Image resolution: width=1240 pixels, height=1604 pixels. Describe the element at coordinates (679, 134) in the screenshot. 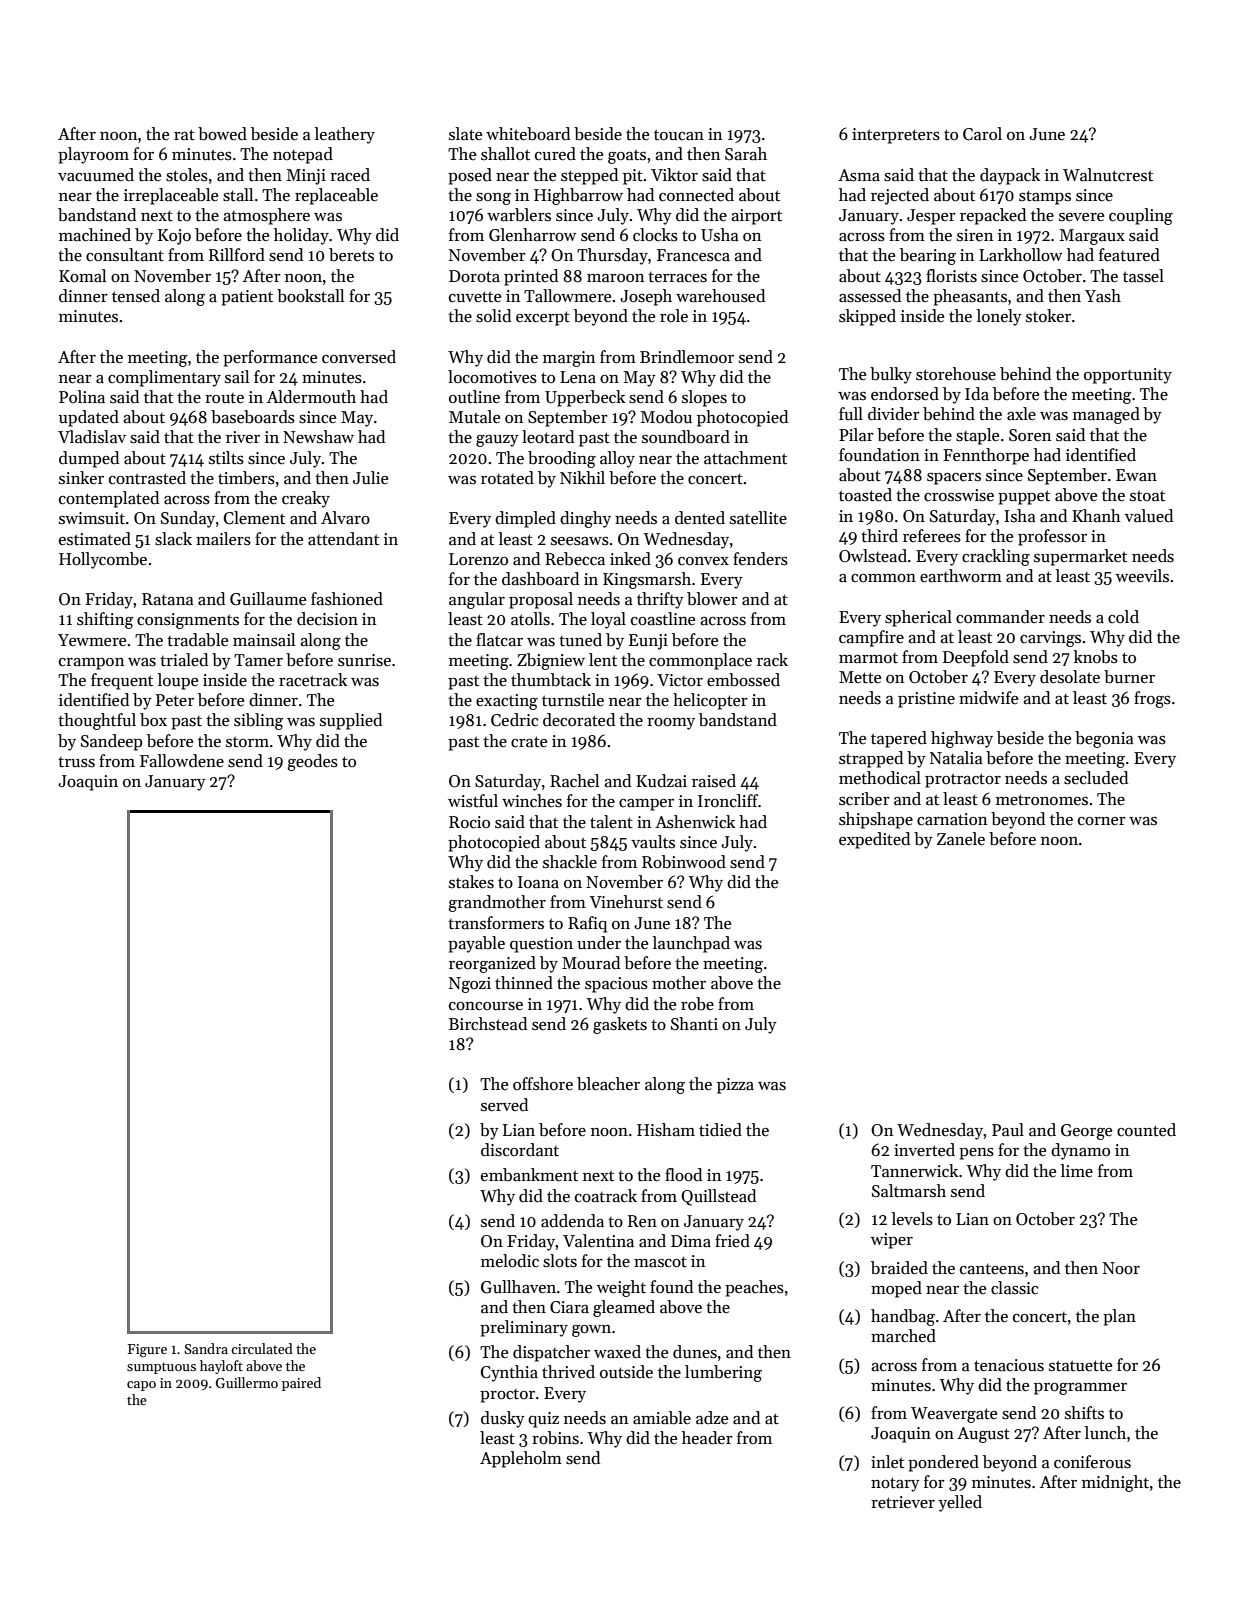

I see `toucan` at that location.
